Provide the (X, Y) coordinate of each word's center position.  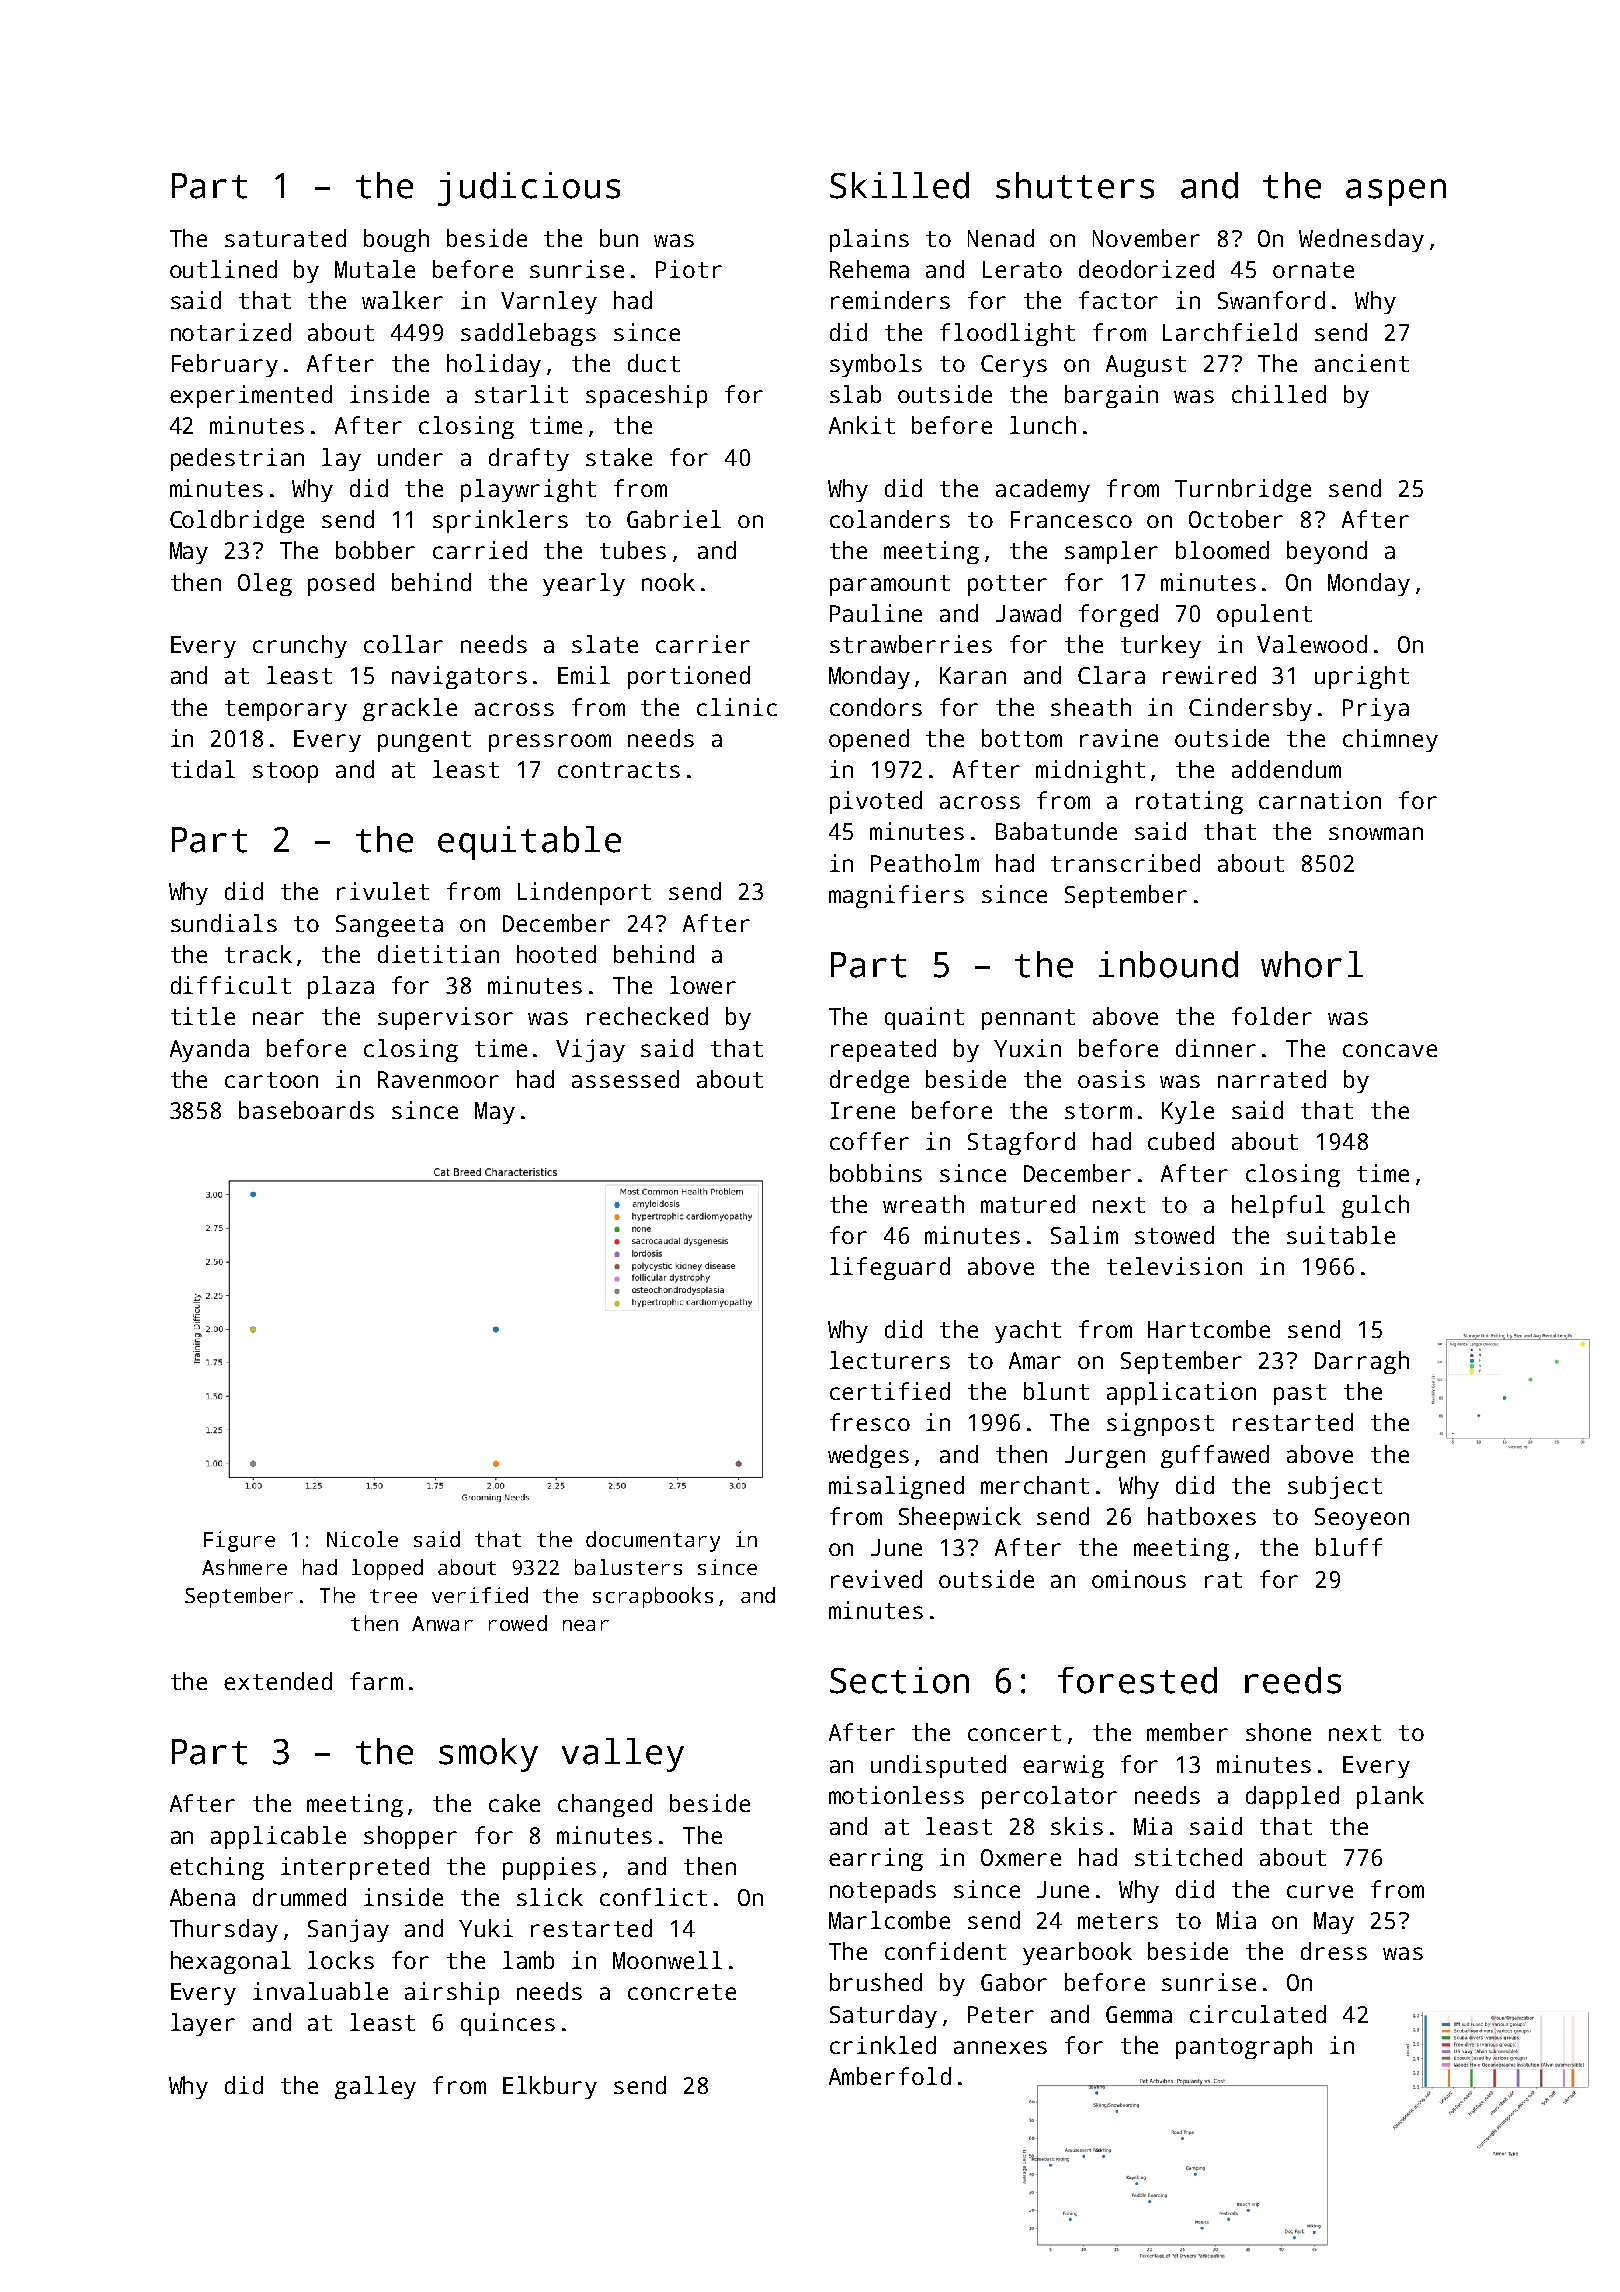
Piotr (689, 269)
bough (396, 240)
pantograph (1244, 2047)
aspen (1396, 192)
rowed (518, 1623)
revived (876, 1579)
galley (375, 2087)
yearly (584, 584)
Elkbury (550, 2087)
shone (1278, 1732)
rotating (1189, 802)
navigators (459, 677)
